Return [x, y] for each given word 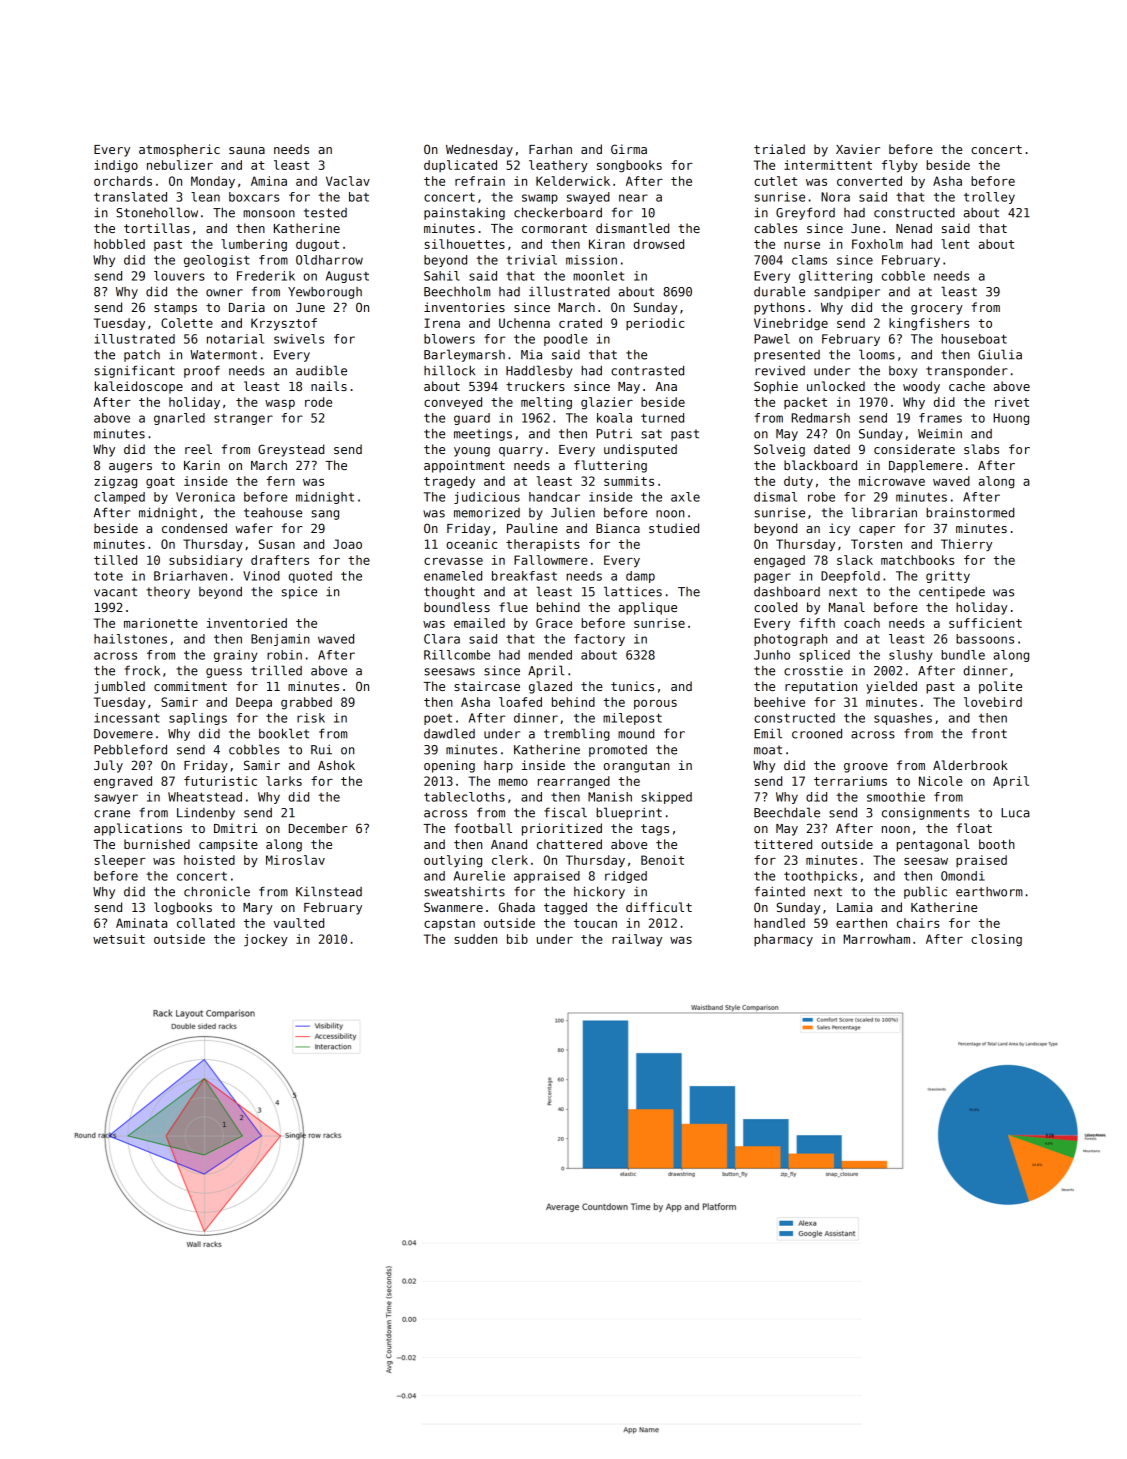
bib [517, 939]
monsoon [269, 214]
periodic [655, 324]
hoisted [209, 860]
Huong [1011, 419]
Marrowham [877, 939]
